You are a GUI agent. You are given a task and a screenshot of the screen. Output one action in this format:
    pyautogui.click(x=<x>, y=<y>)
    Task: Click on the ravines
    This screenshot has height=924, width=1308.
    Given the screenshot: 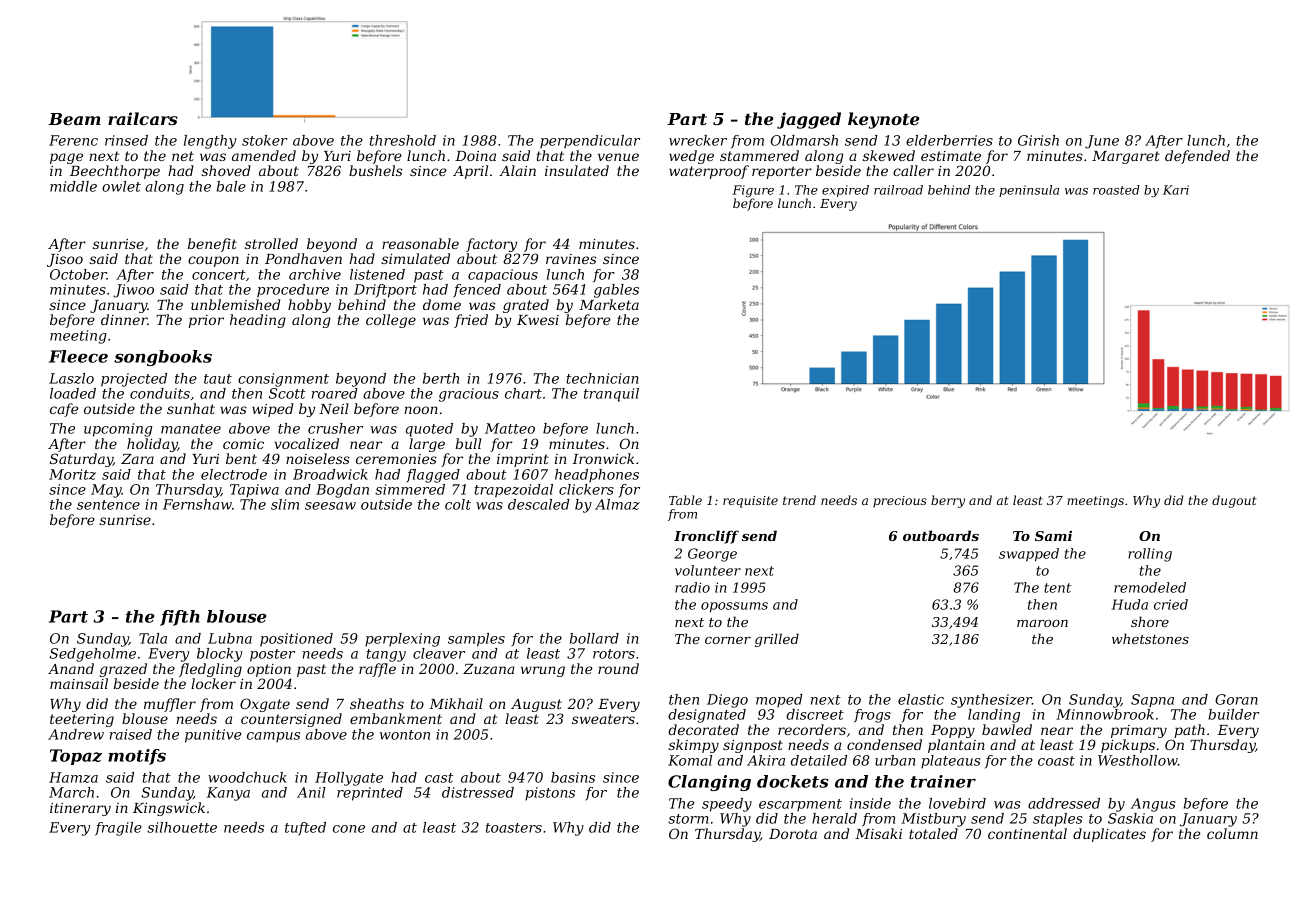 What is the action you would take?
    pyautogui.click(x=571, y=259)
